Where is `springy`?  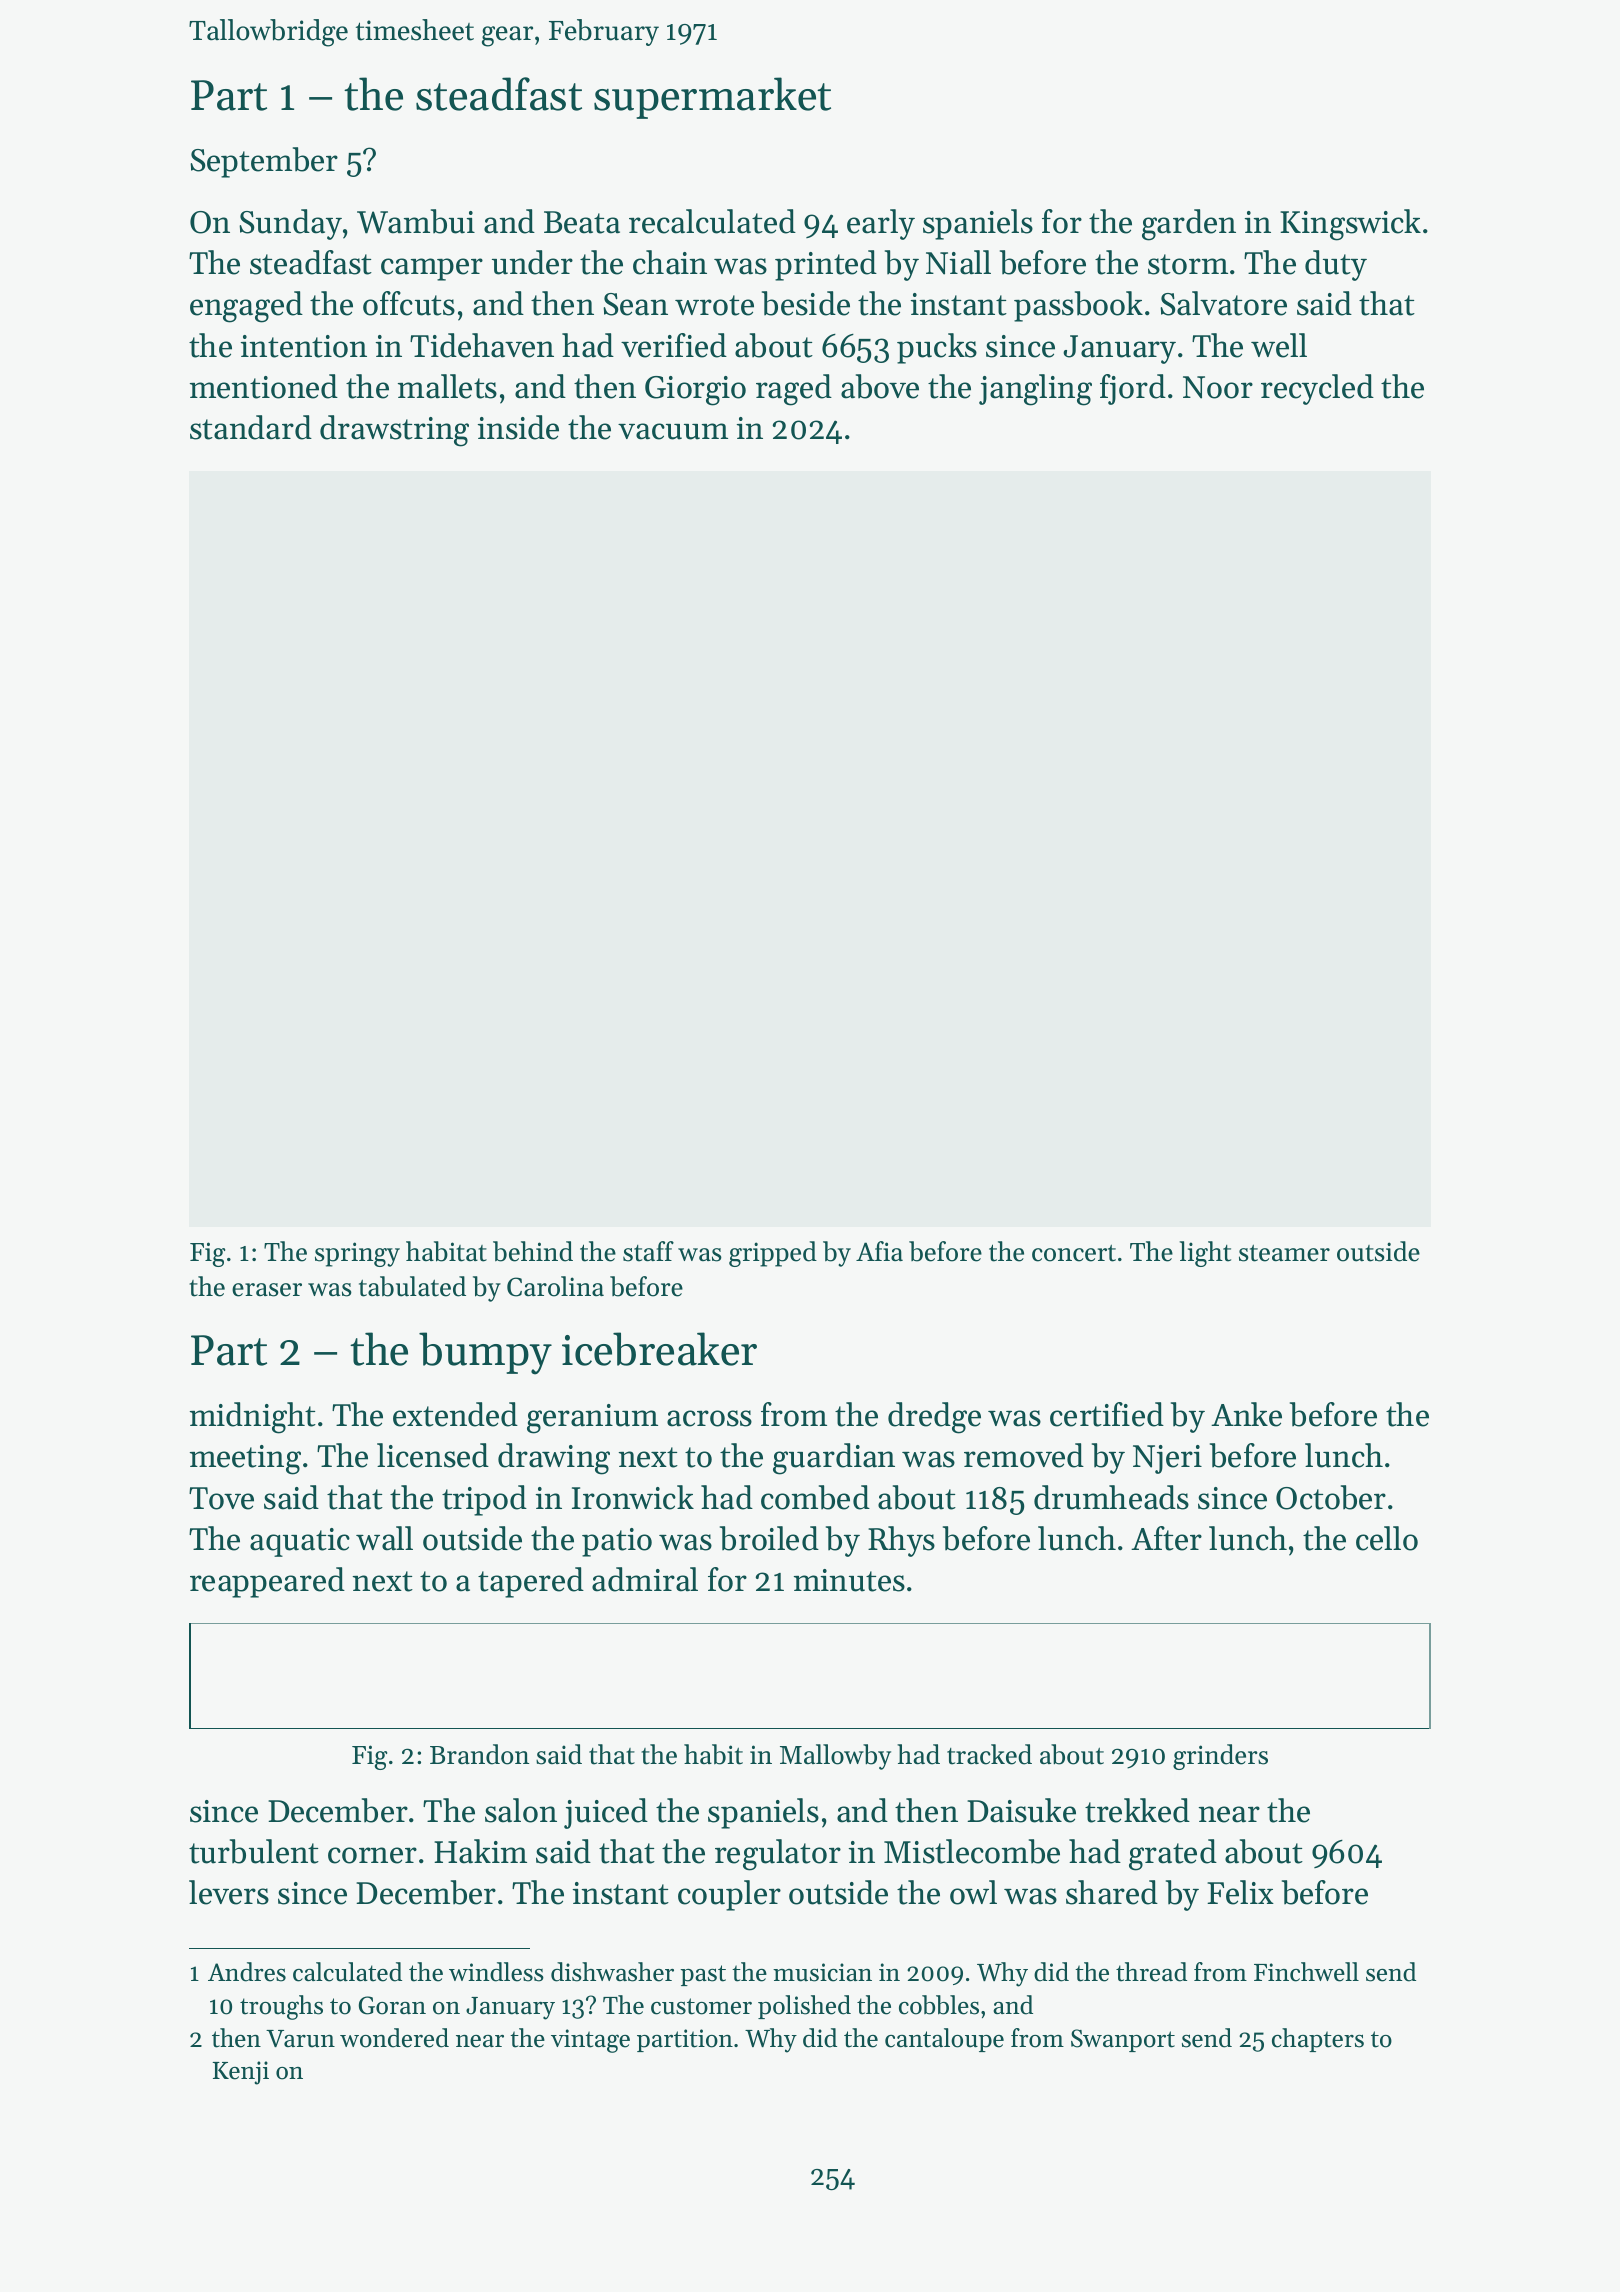
springy is located at coordinates (357, 1254).
